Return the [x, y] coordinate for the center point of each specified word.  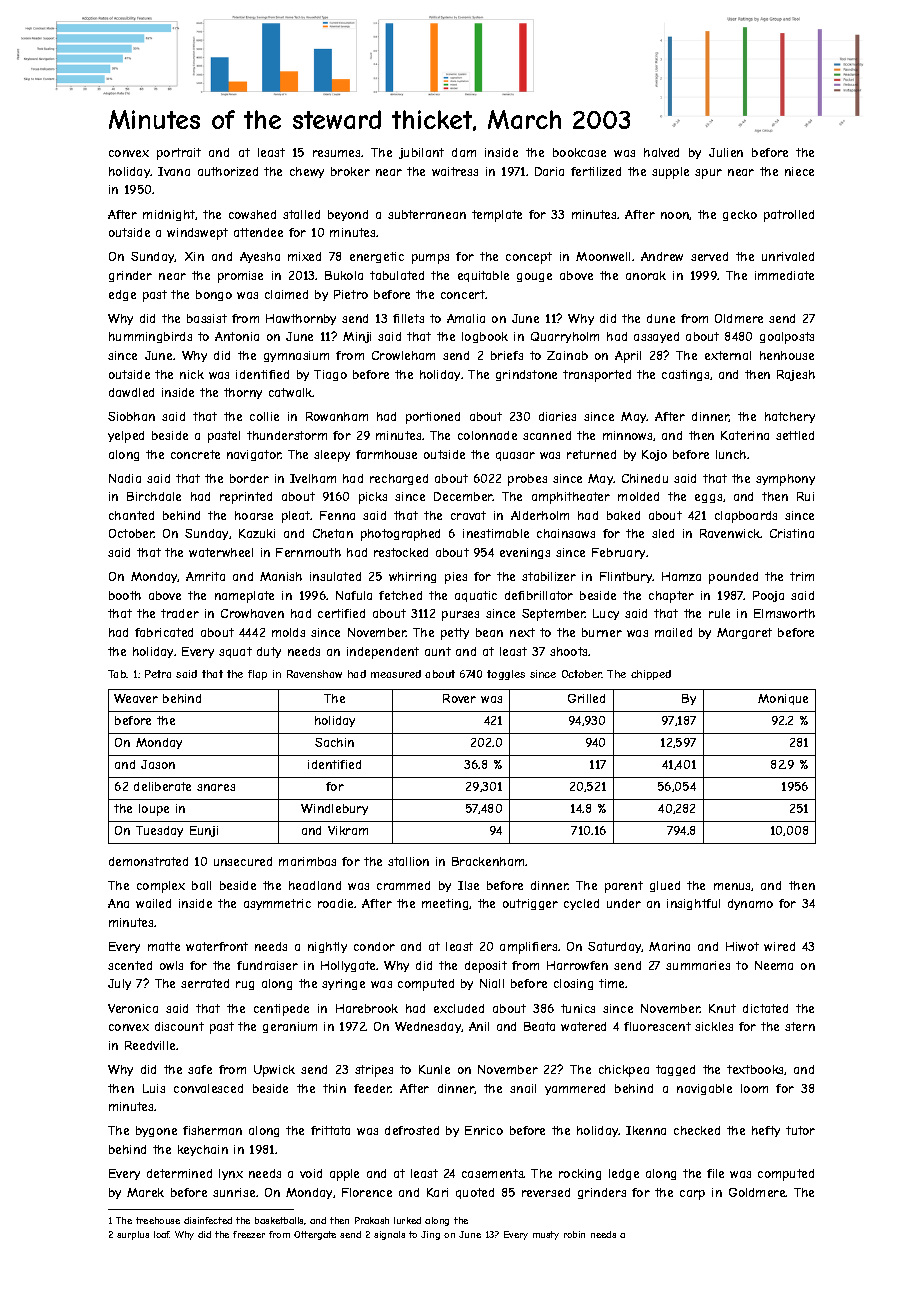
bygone [156, 1131]
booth [125, 595]
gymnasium [296, 356]
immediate [784, 275]
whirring [412, 577]
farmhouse [386, 454]
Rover [459, 698]
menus [733, 887]
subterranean [427, 214]
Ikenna [646, 1130]
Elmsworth [784, 613]
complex [161, 887]
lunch [731, 454]
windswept [197, 234]
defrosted [412, 1130]
